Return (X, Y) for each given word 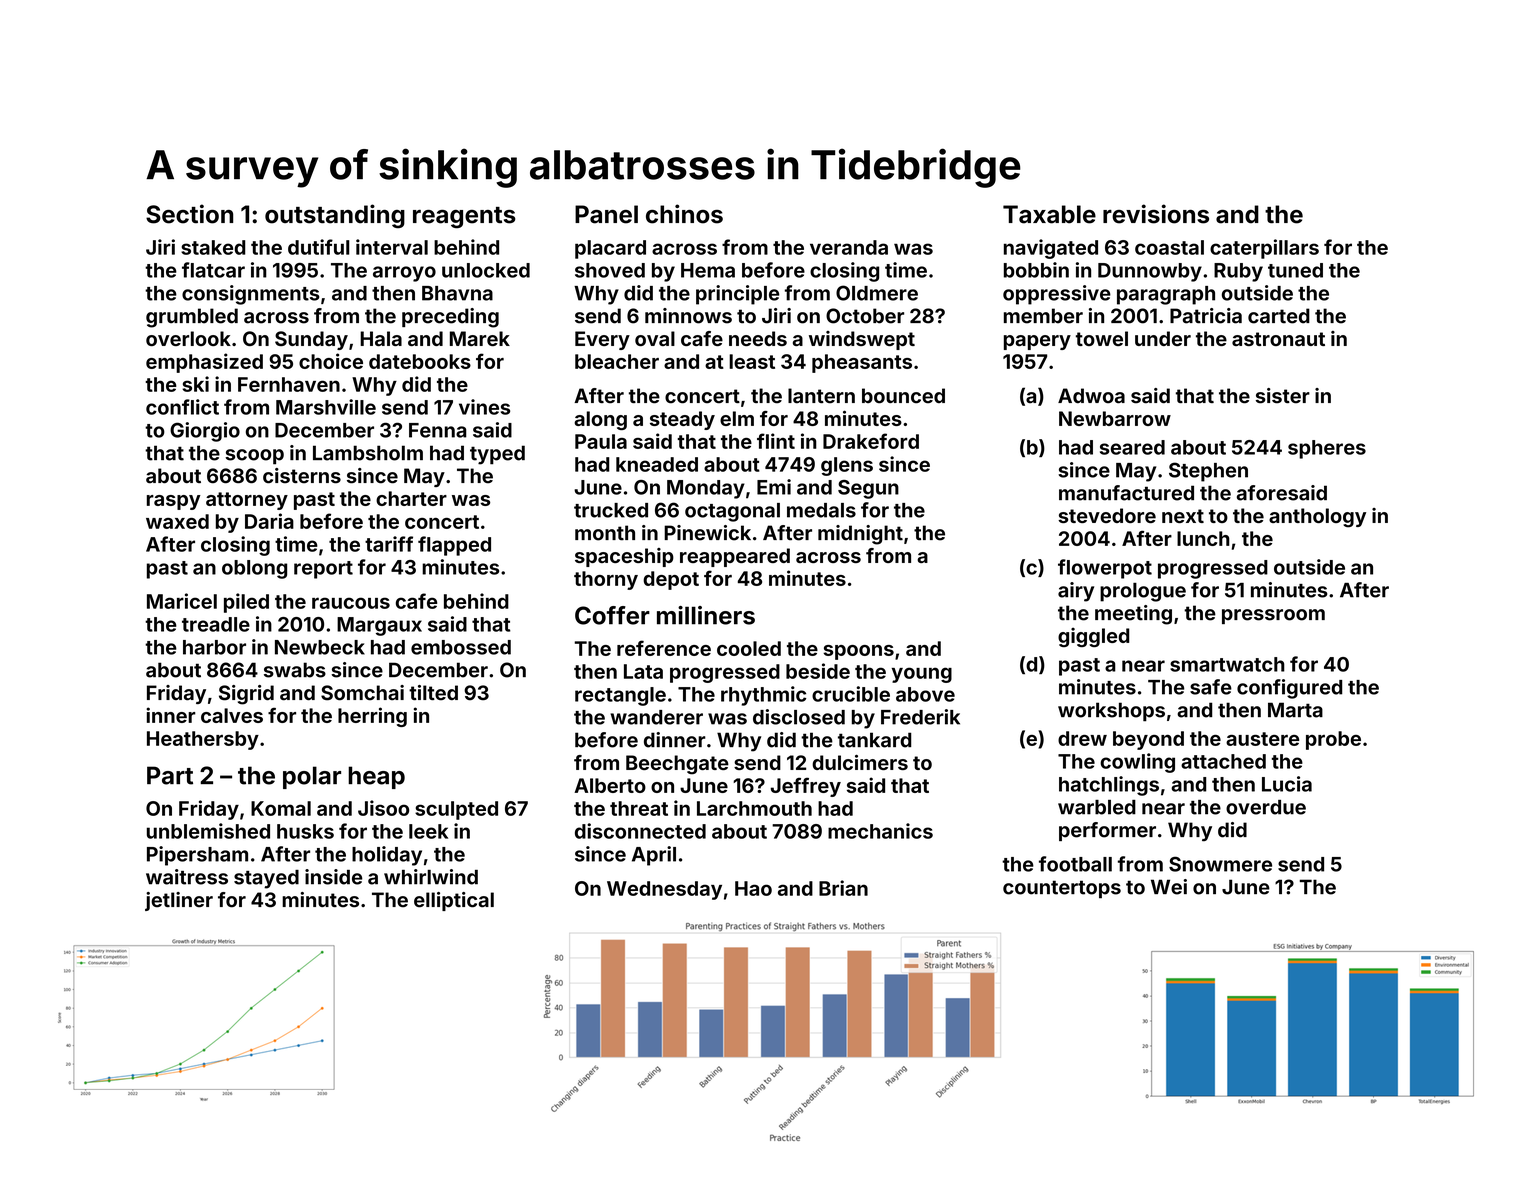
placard (610, 249)
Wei (1169, 887)
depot (671, 580)
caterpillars (1264, 249)
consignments (250, 295)
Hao (753, 888)
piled (246, 603)
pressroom (1273, 616)
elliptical (454, 901)
